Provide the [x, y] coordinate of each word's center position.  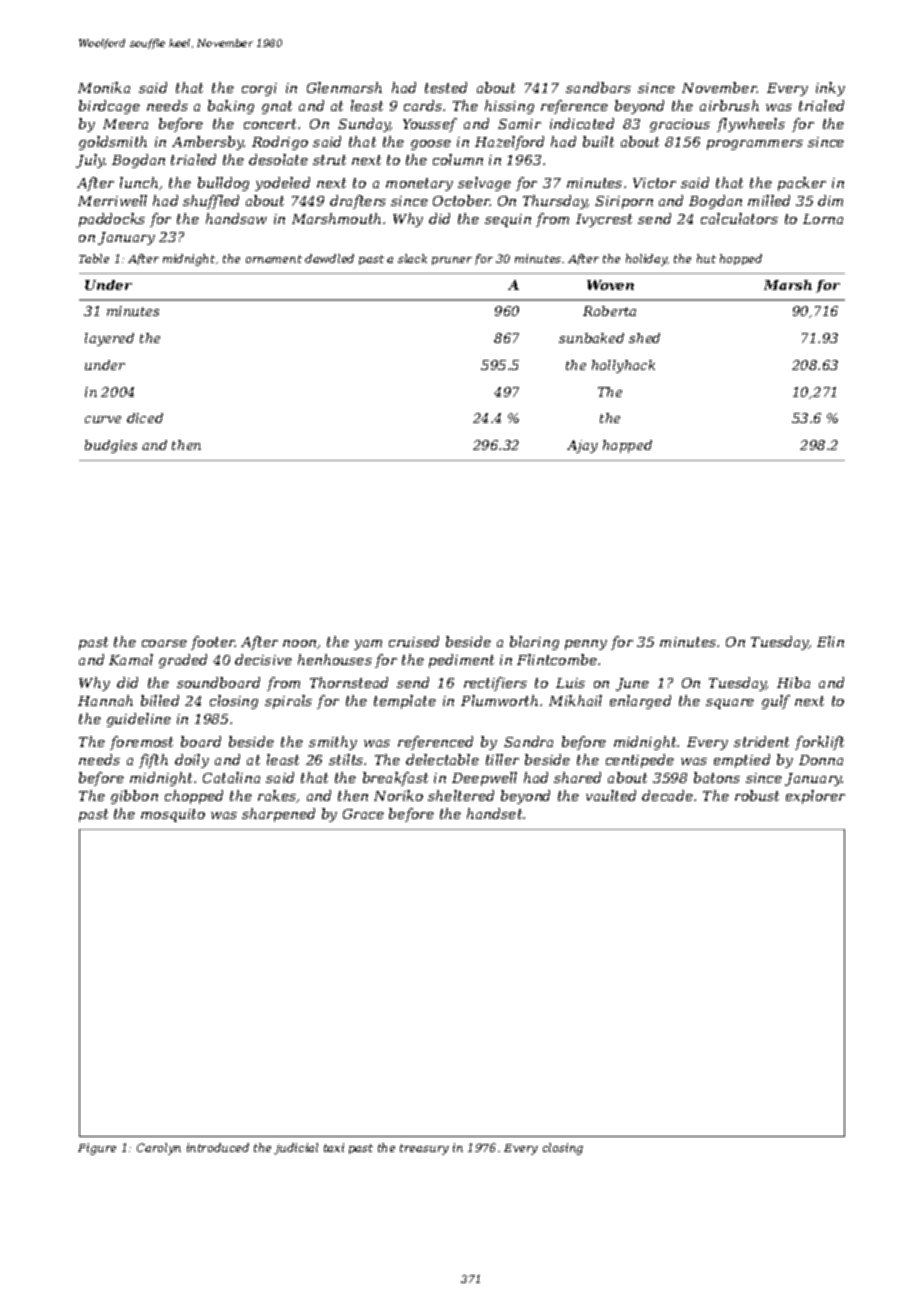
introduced [218, 1147]
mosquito [173, 815]
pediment [461, 661]
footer [213, 643]
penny [586, 645]
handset [494, 813]
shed [644, 338]
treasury [424, 1149]
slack [412, 258]
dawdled [329, 258]
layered [109, 339]
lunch [139, 182]
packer [802, 184]
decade [667, 795]
